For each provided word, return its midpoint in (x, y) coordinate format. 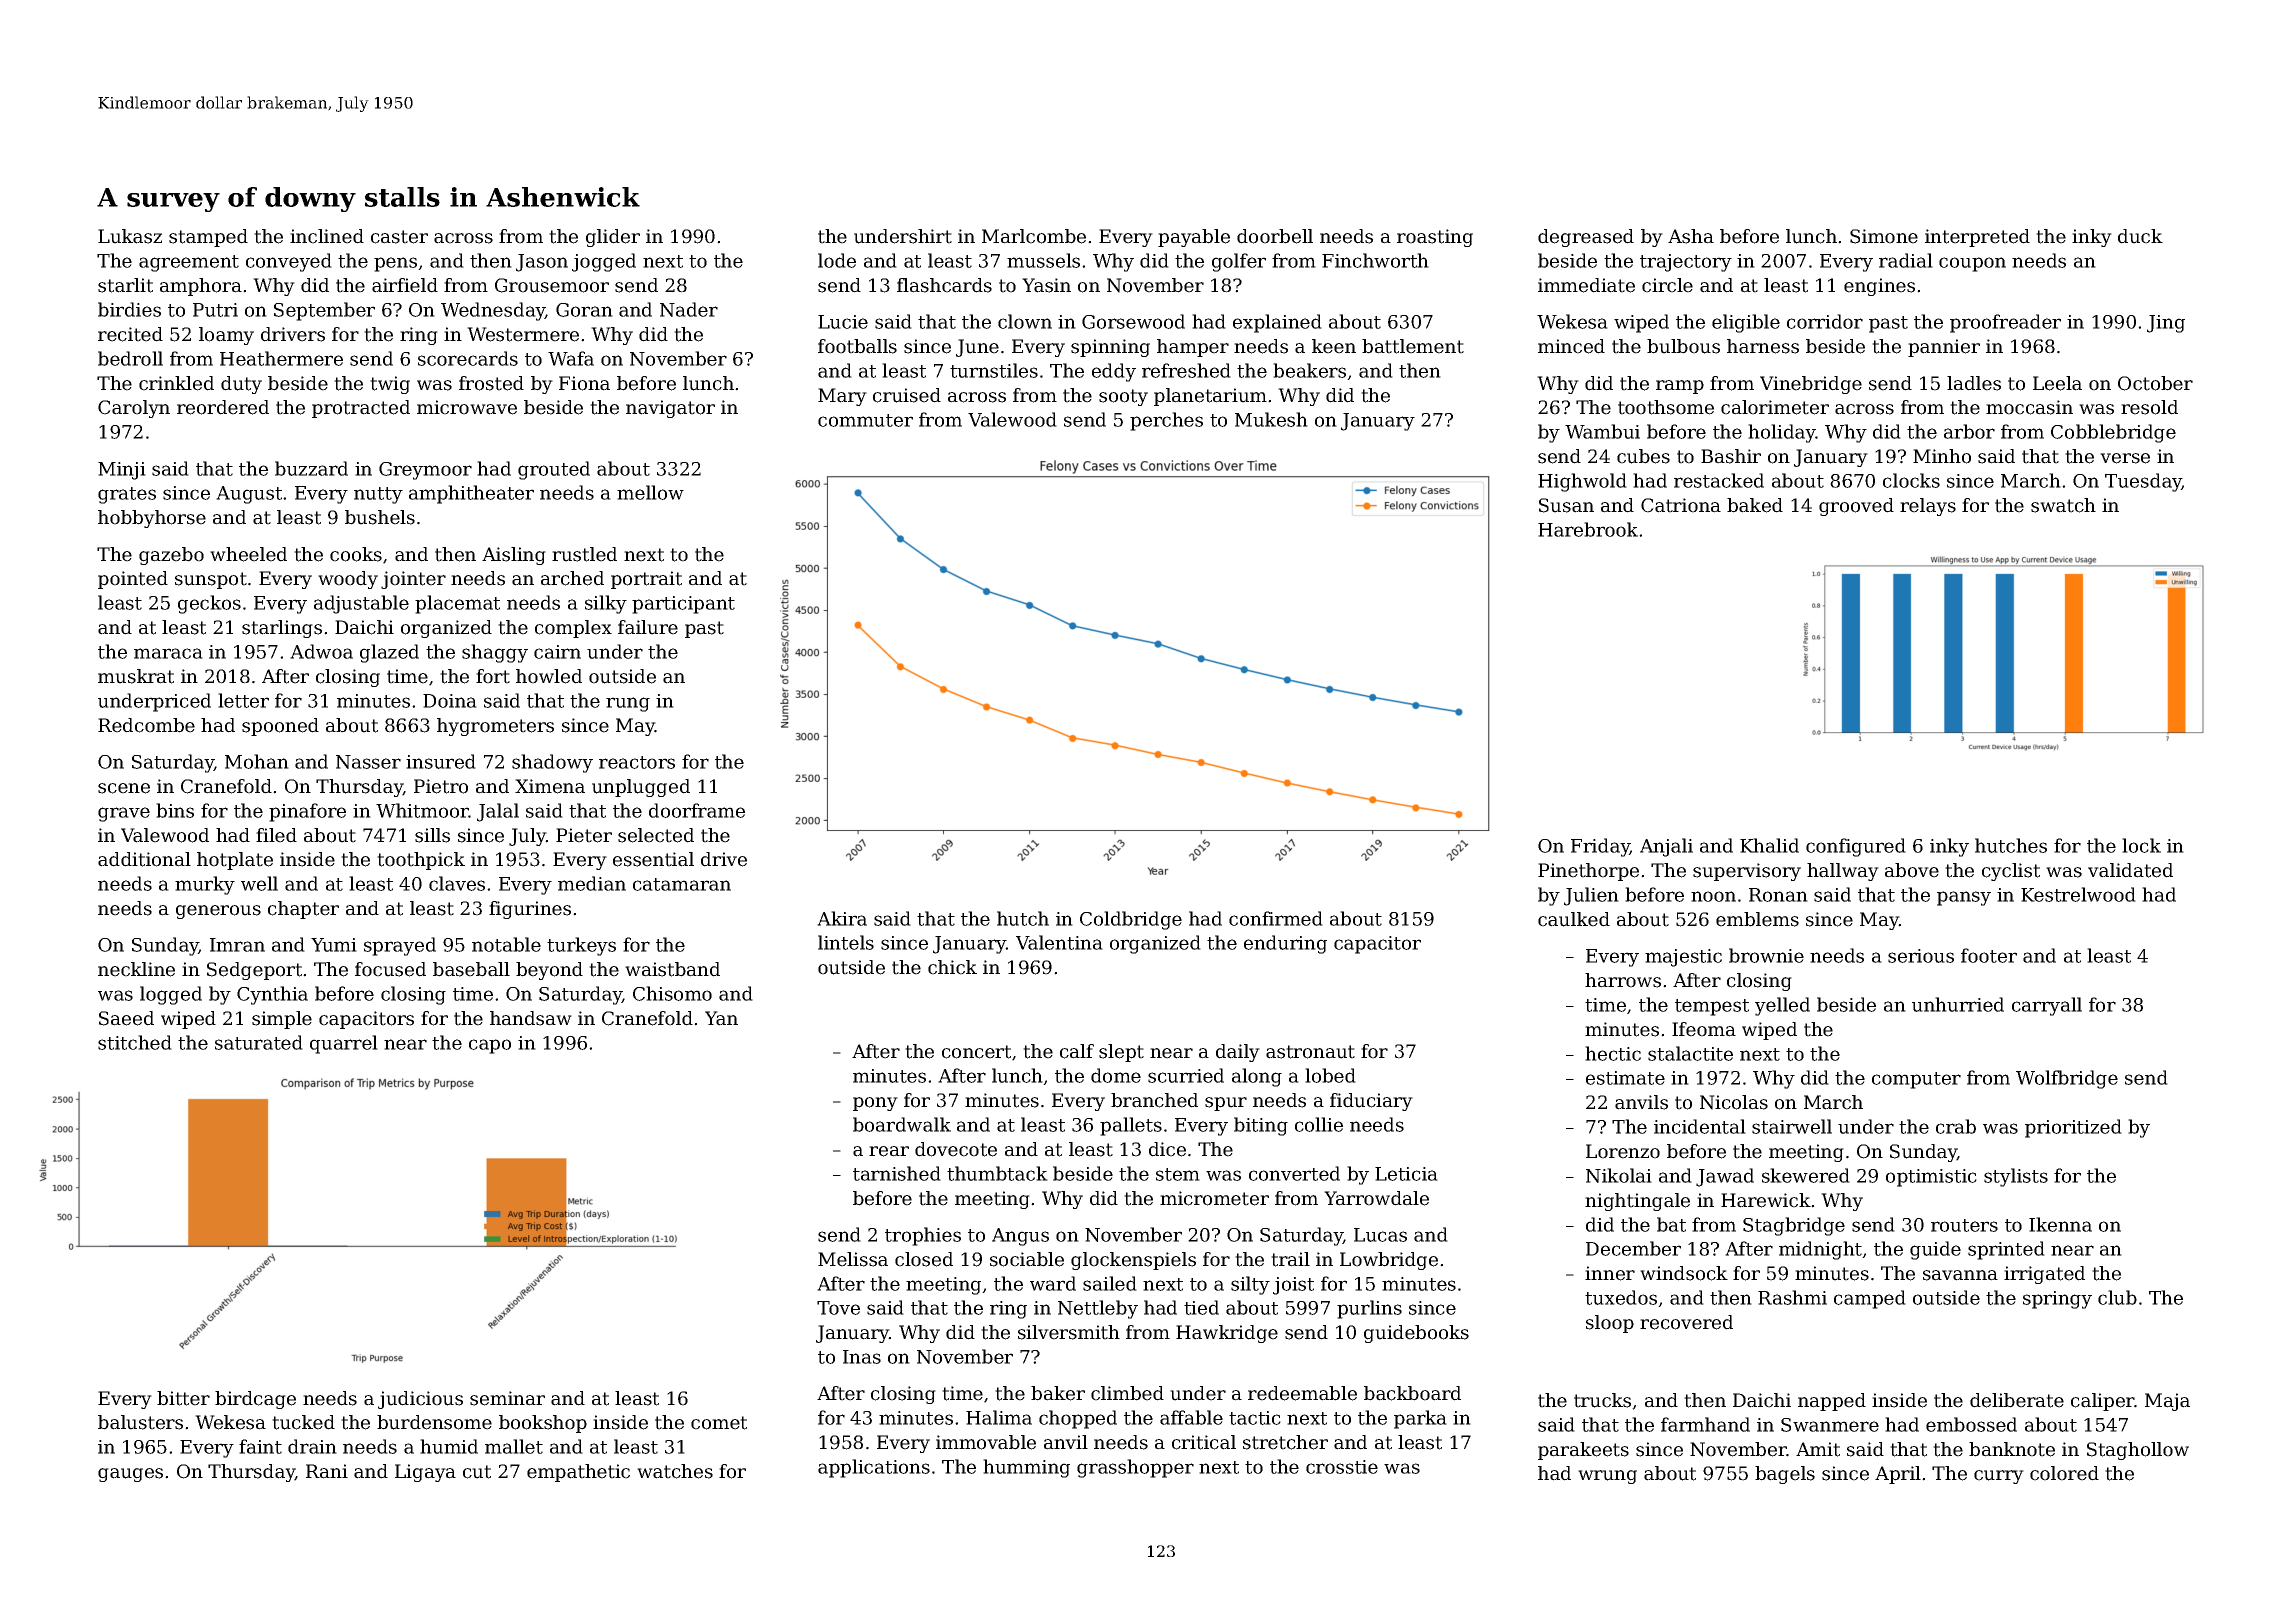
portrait (646, 580)
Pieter (584, 835)
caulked (1574, 919)
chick (952, 967)
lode (837, 260)
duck (2140, 236)
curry (1999, 1477)
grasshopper (1135, 1468)
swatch (2063, 505)
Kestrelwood (2078, 894)
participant (683, 605)
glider (613, 238)
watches (675, 1471)
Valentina (1059, 942)
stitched (135, 1042)
